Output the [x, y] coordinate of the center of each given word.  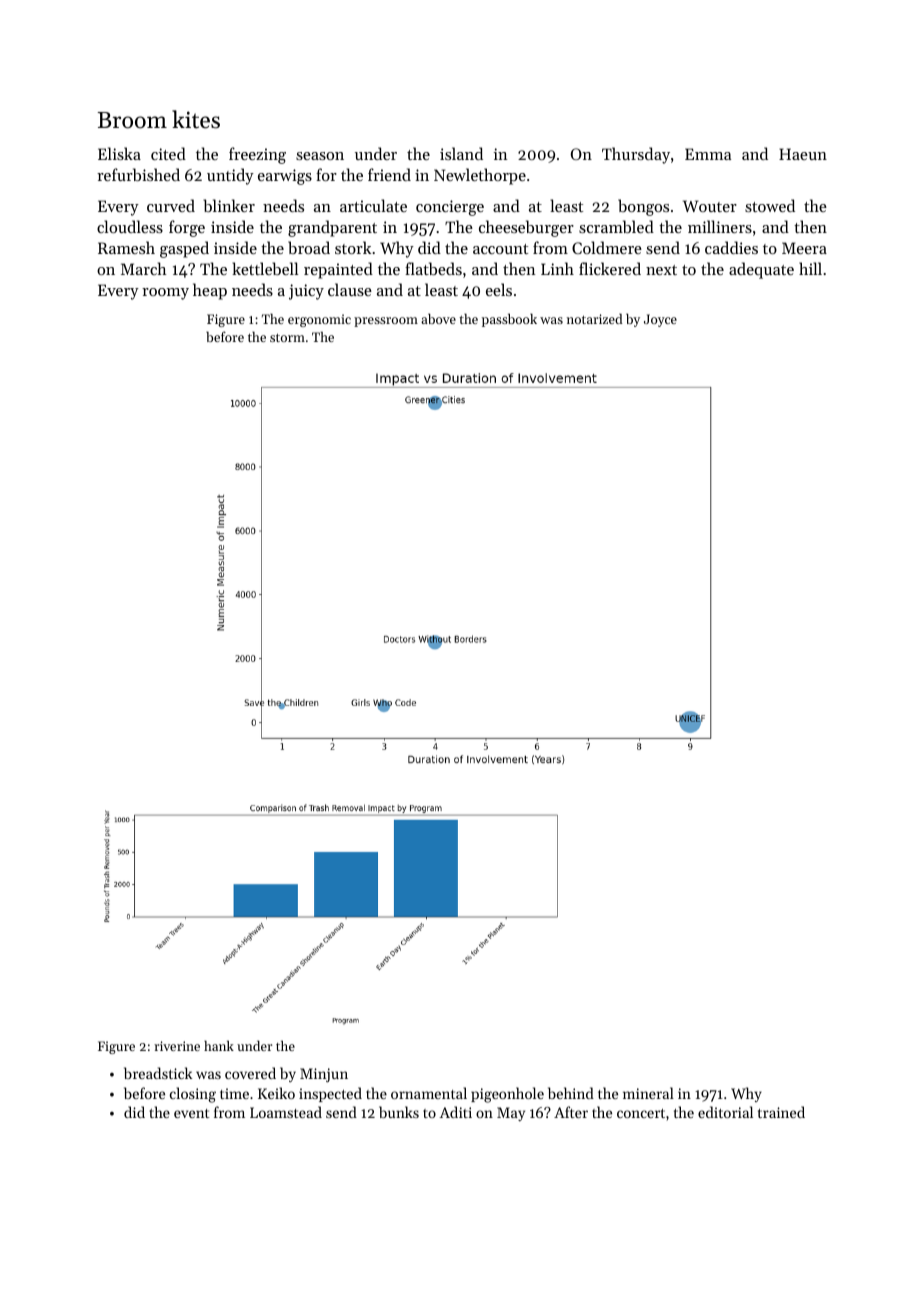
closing [193, 1095]
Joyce [660, 320]
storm [287, 337]
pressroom [386, 322]
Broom [132, 120]
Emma [708, 154]
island [461, 153]
